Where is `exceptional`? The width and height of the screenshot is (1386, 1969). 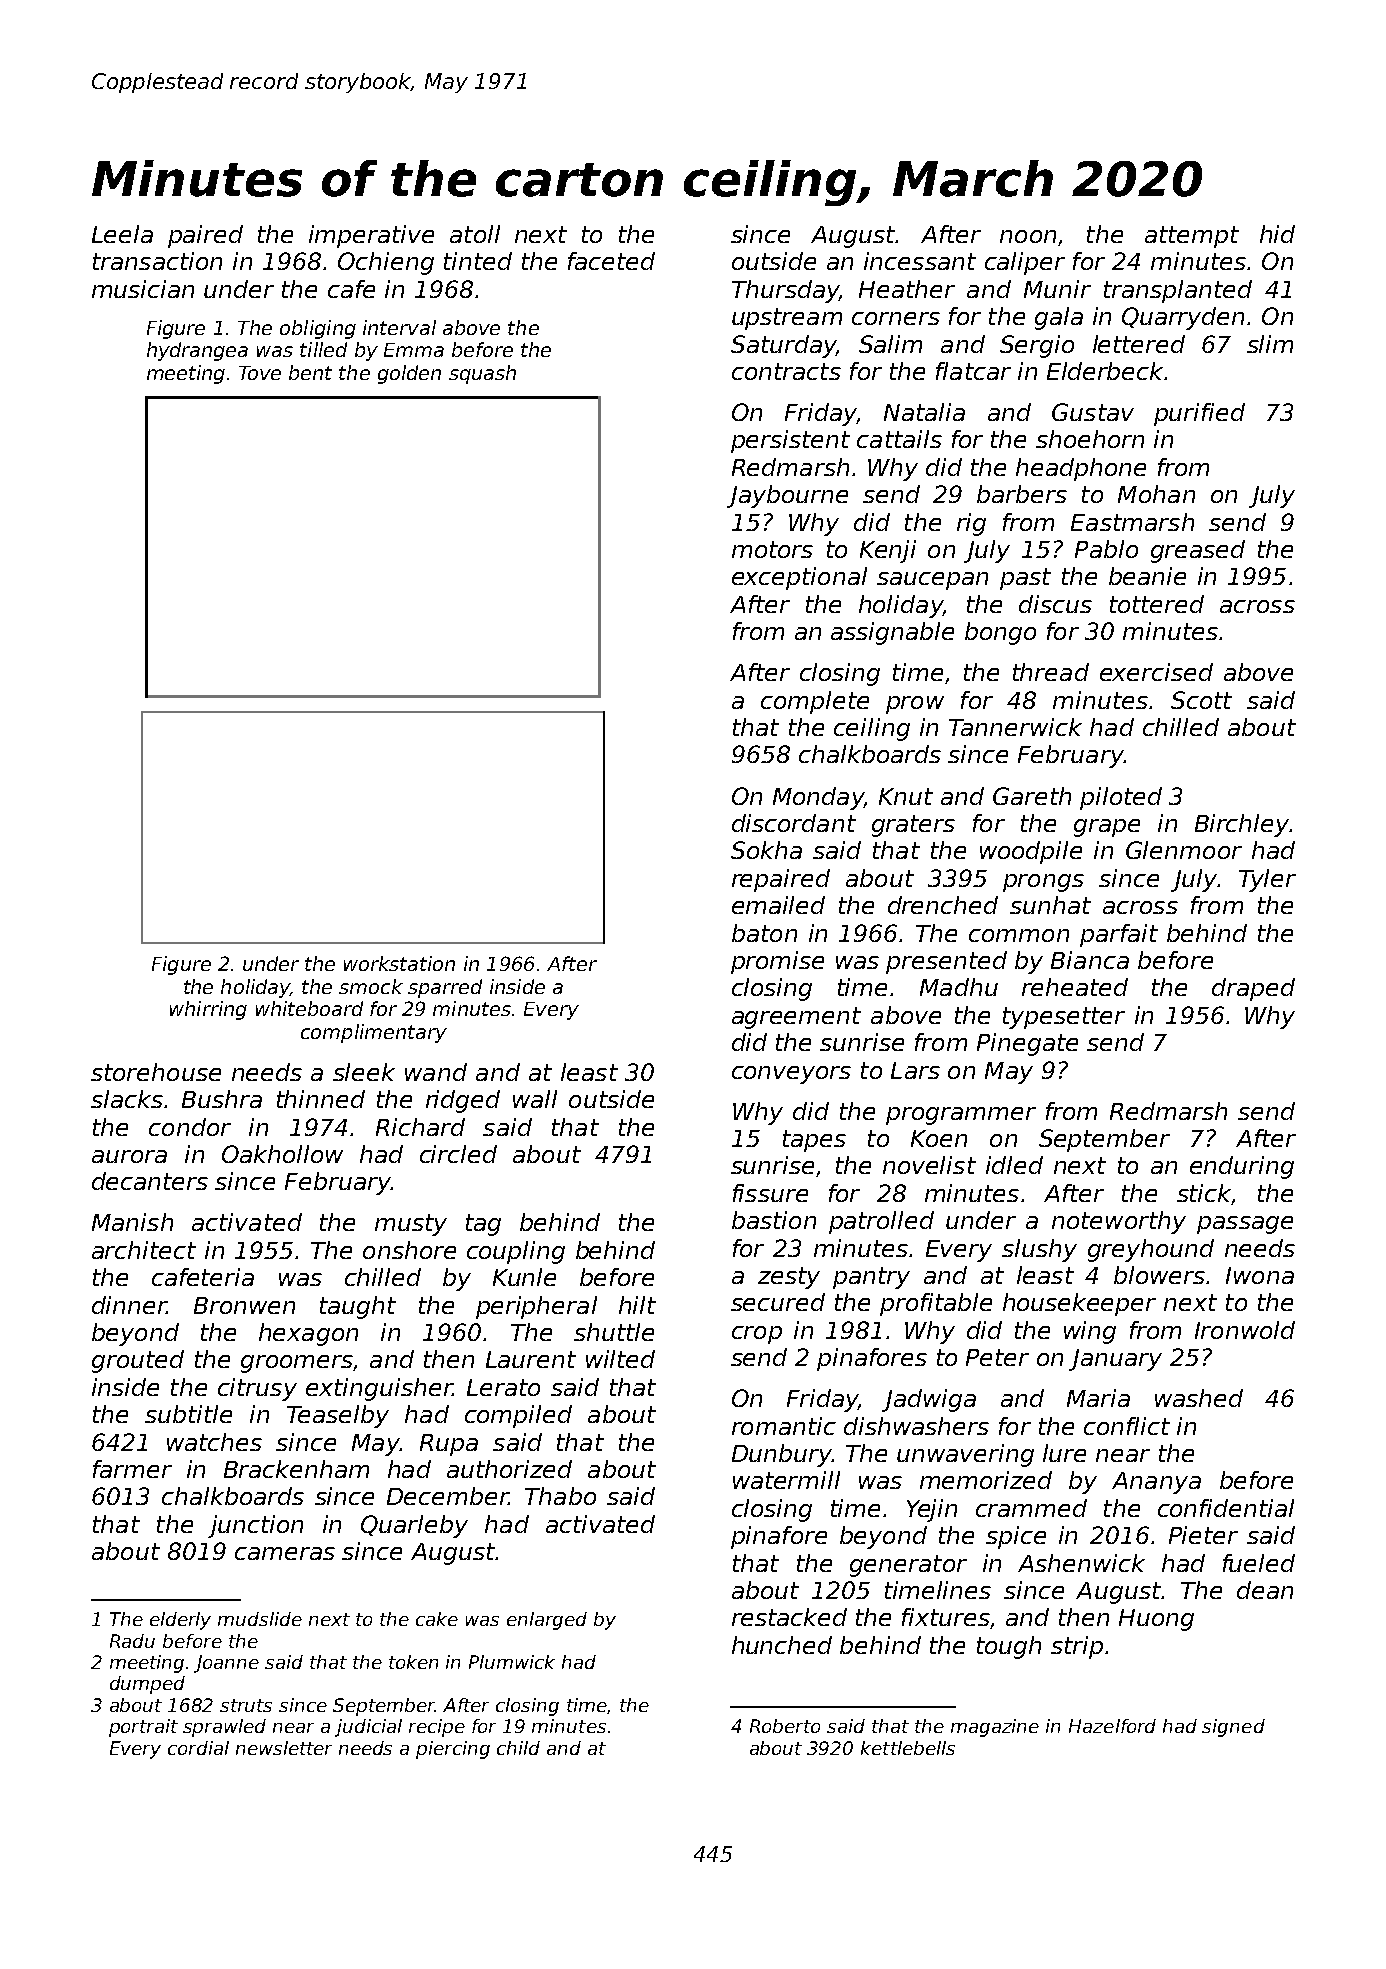 exceptional is located at coordinates (799, 578).
